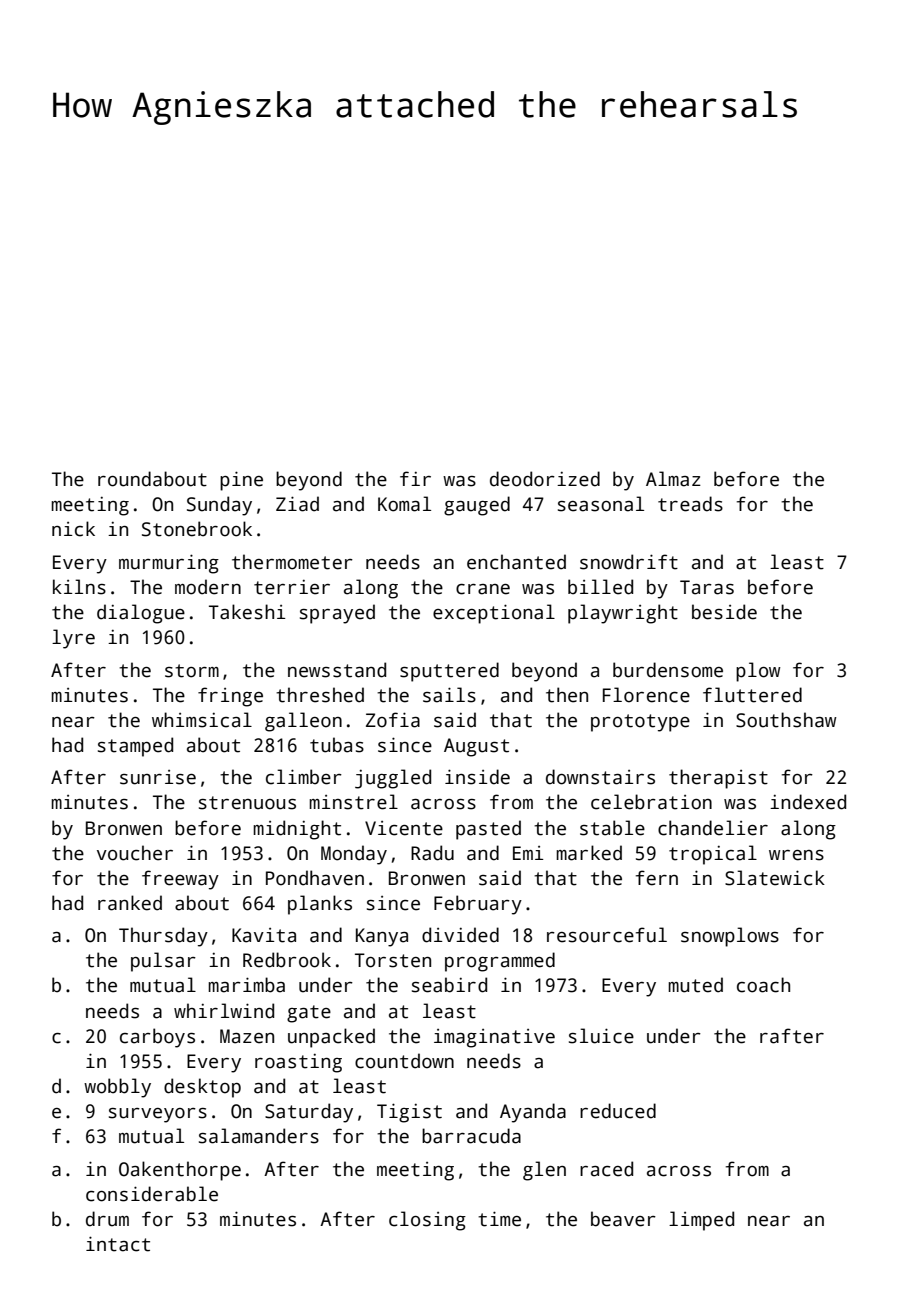  Describe the element at coordinates (73, 529) in the screenshot. I see `nick` at that location.
